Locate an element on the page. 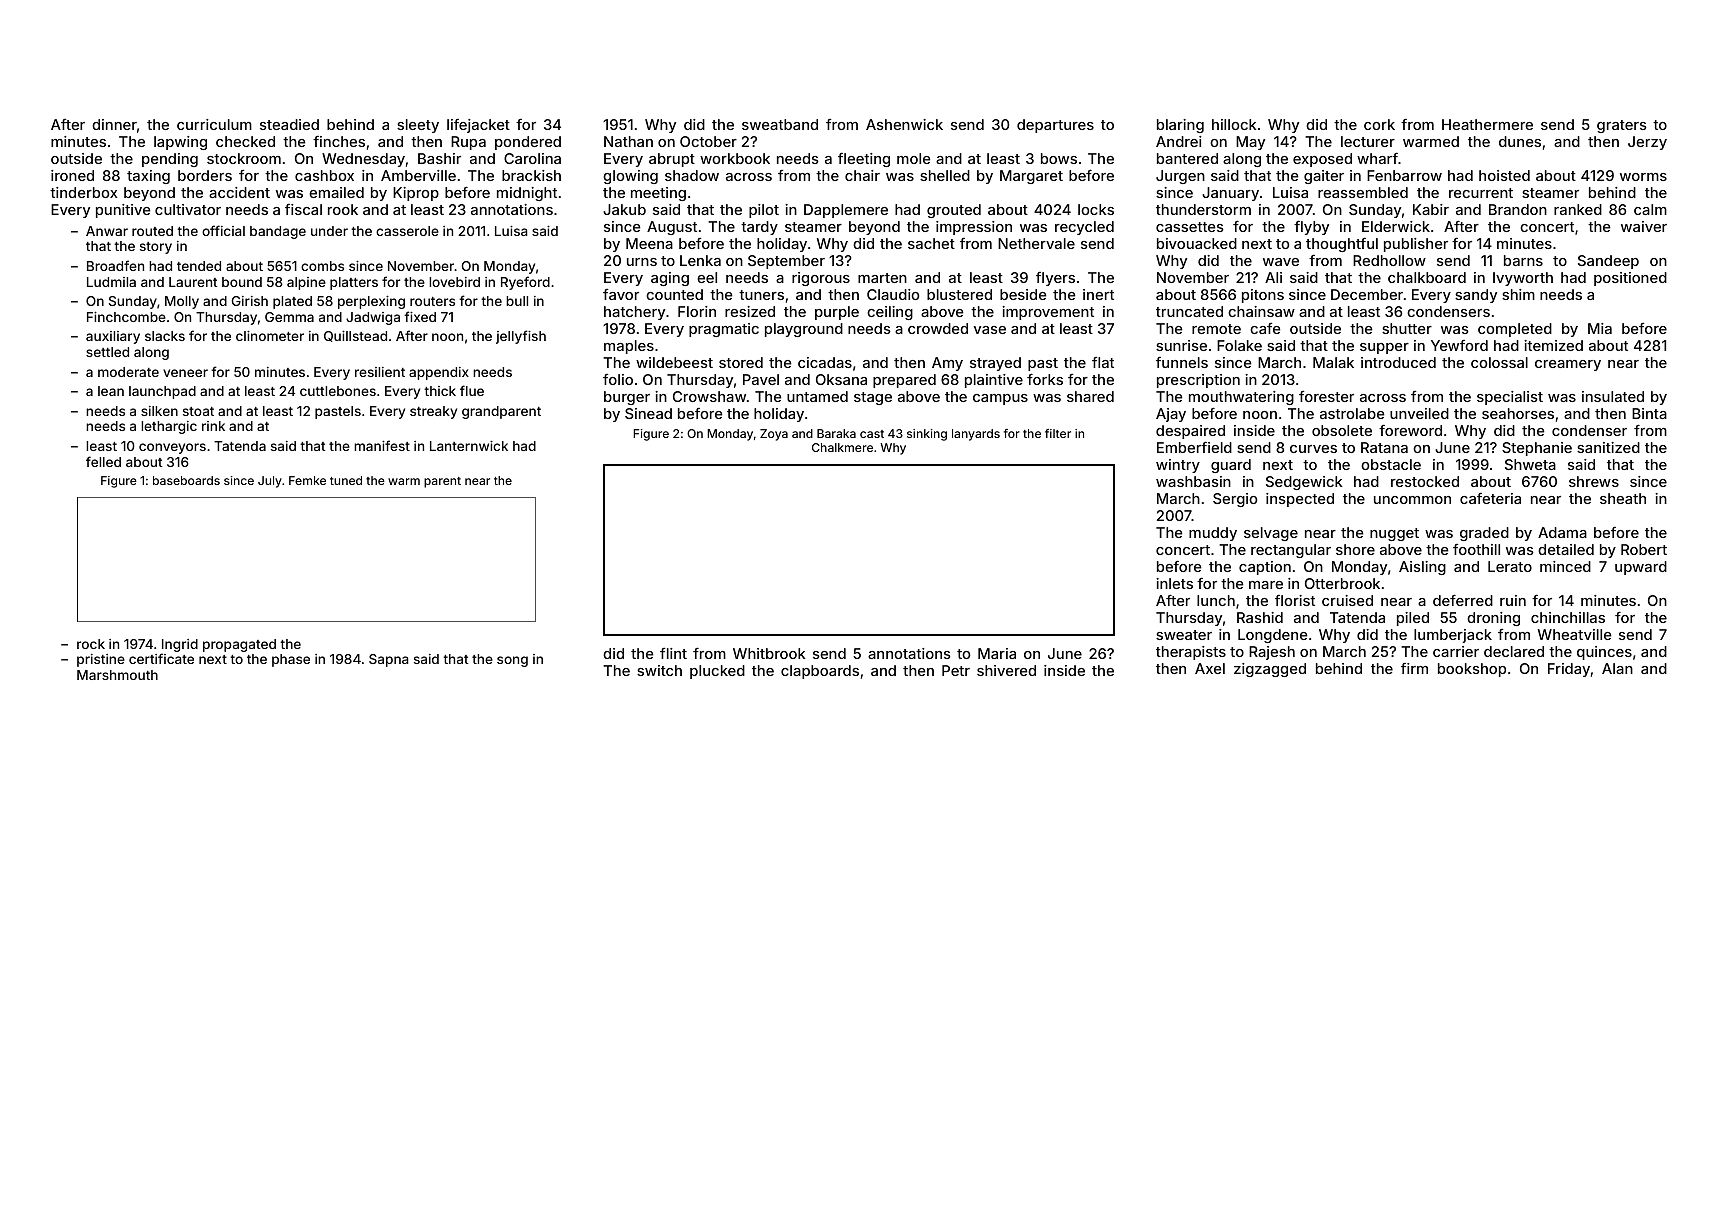 The height and width of the document is (1215, 1718). reassembled is located at coordinates (1363, 192).
